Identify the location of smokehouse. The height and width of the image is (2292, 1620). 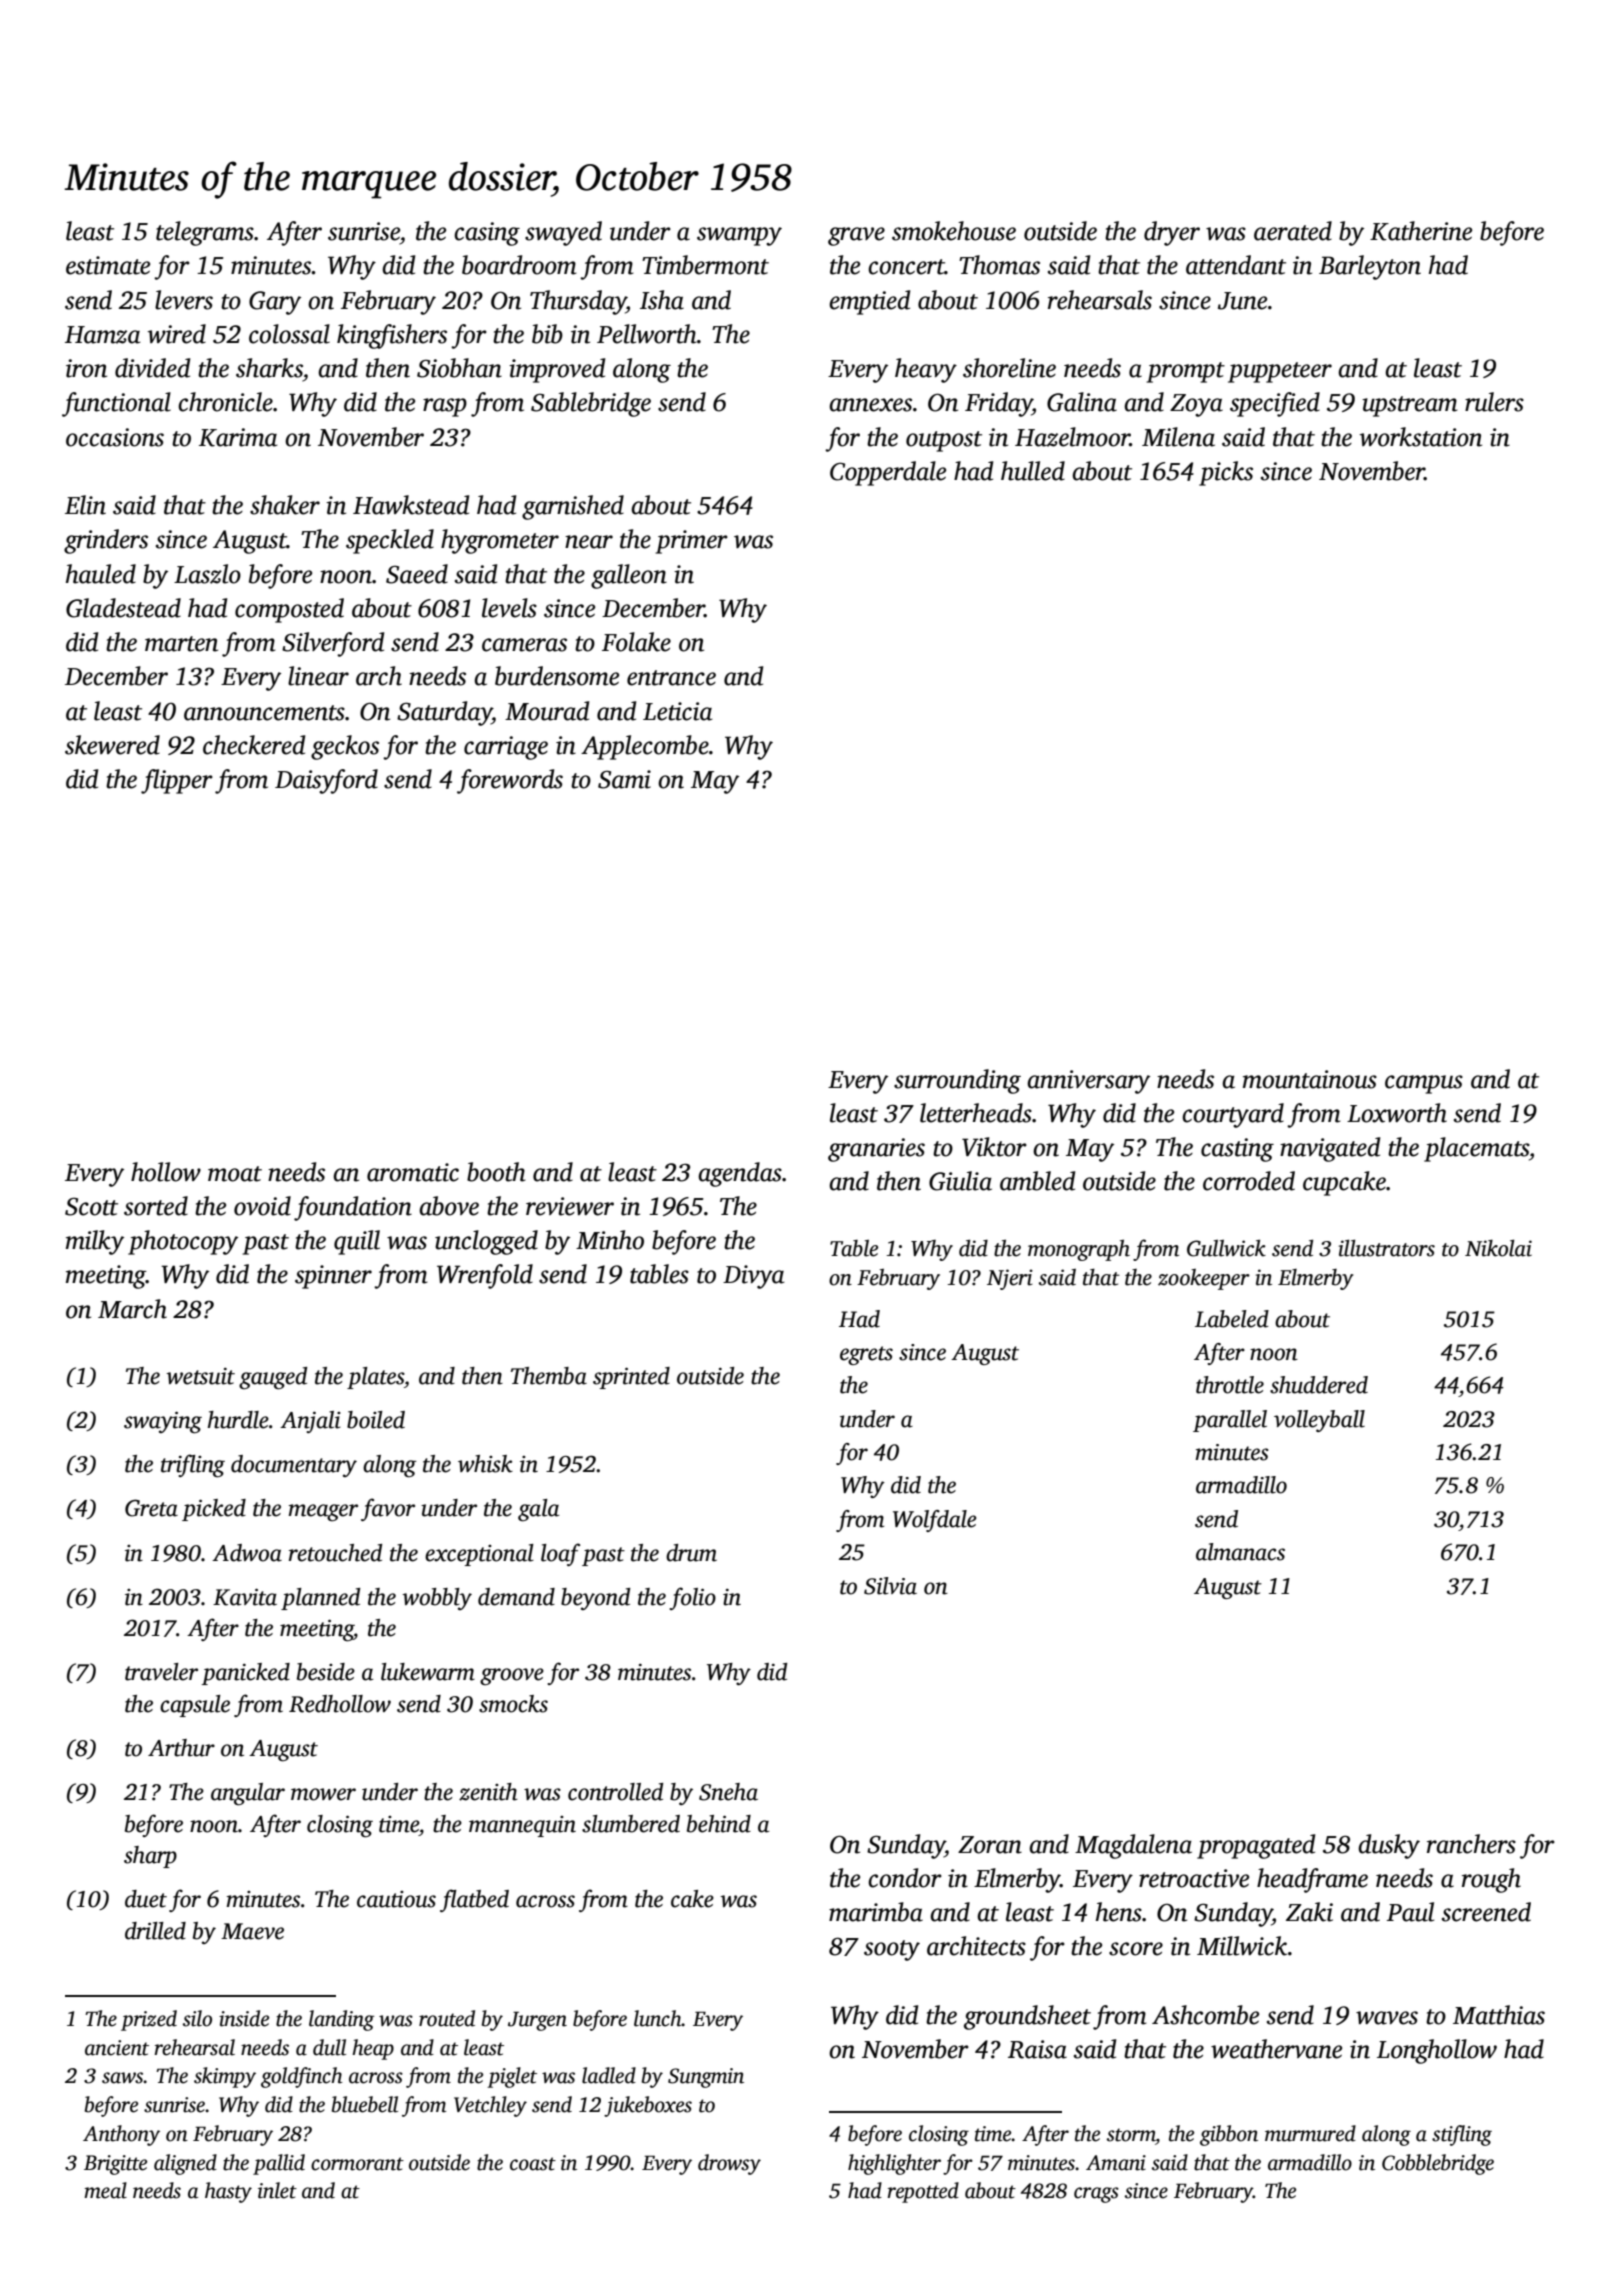
(954, 231).
